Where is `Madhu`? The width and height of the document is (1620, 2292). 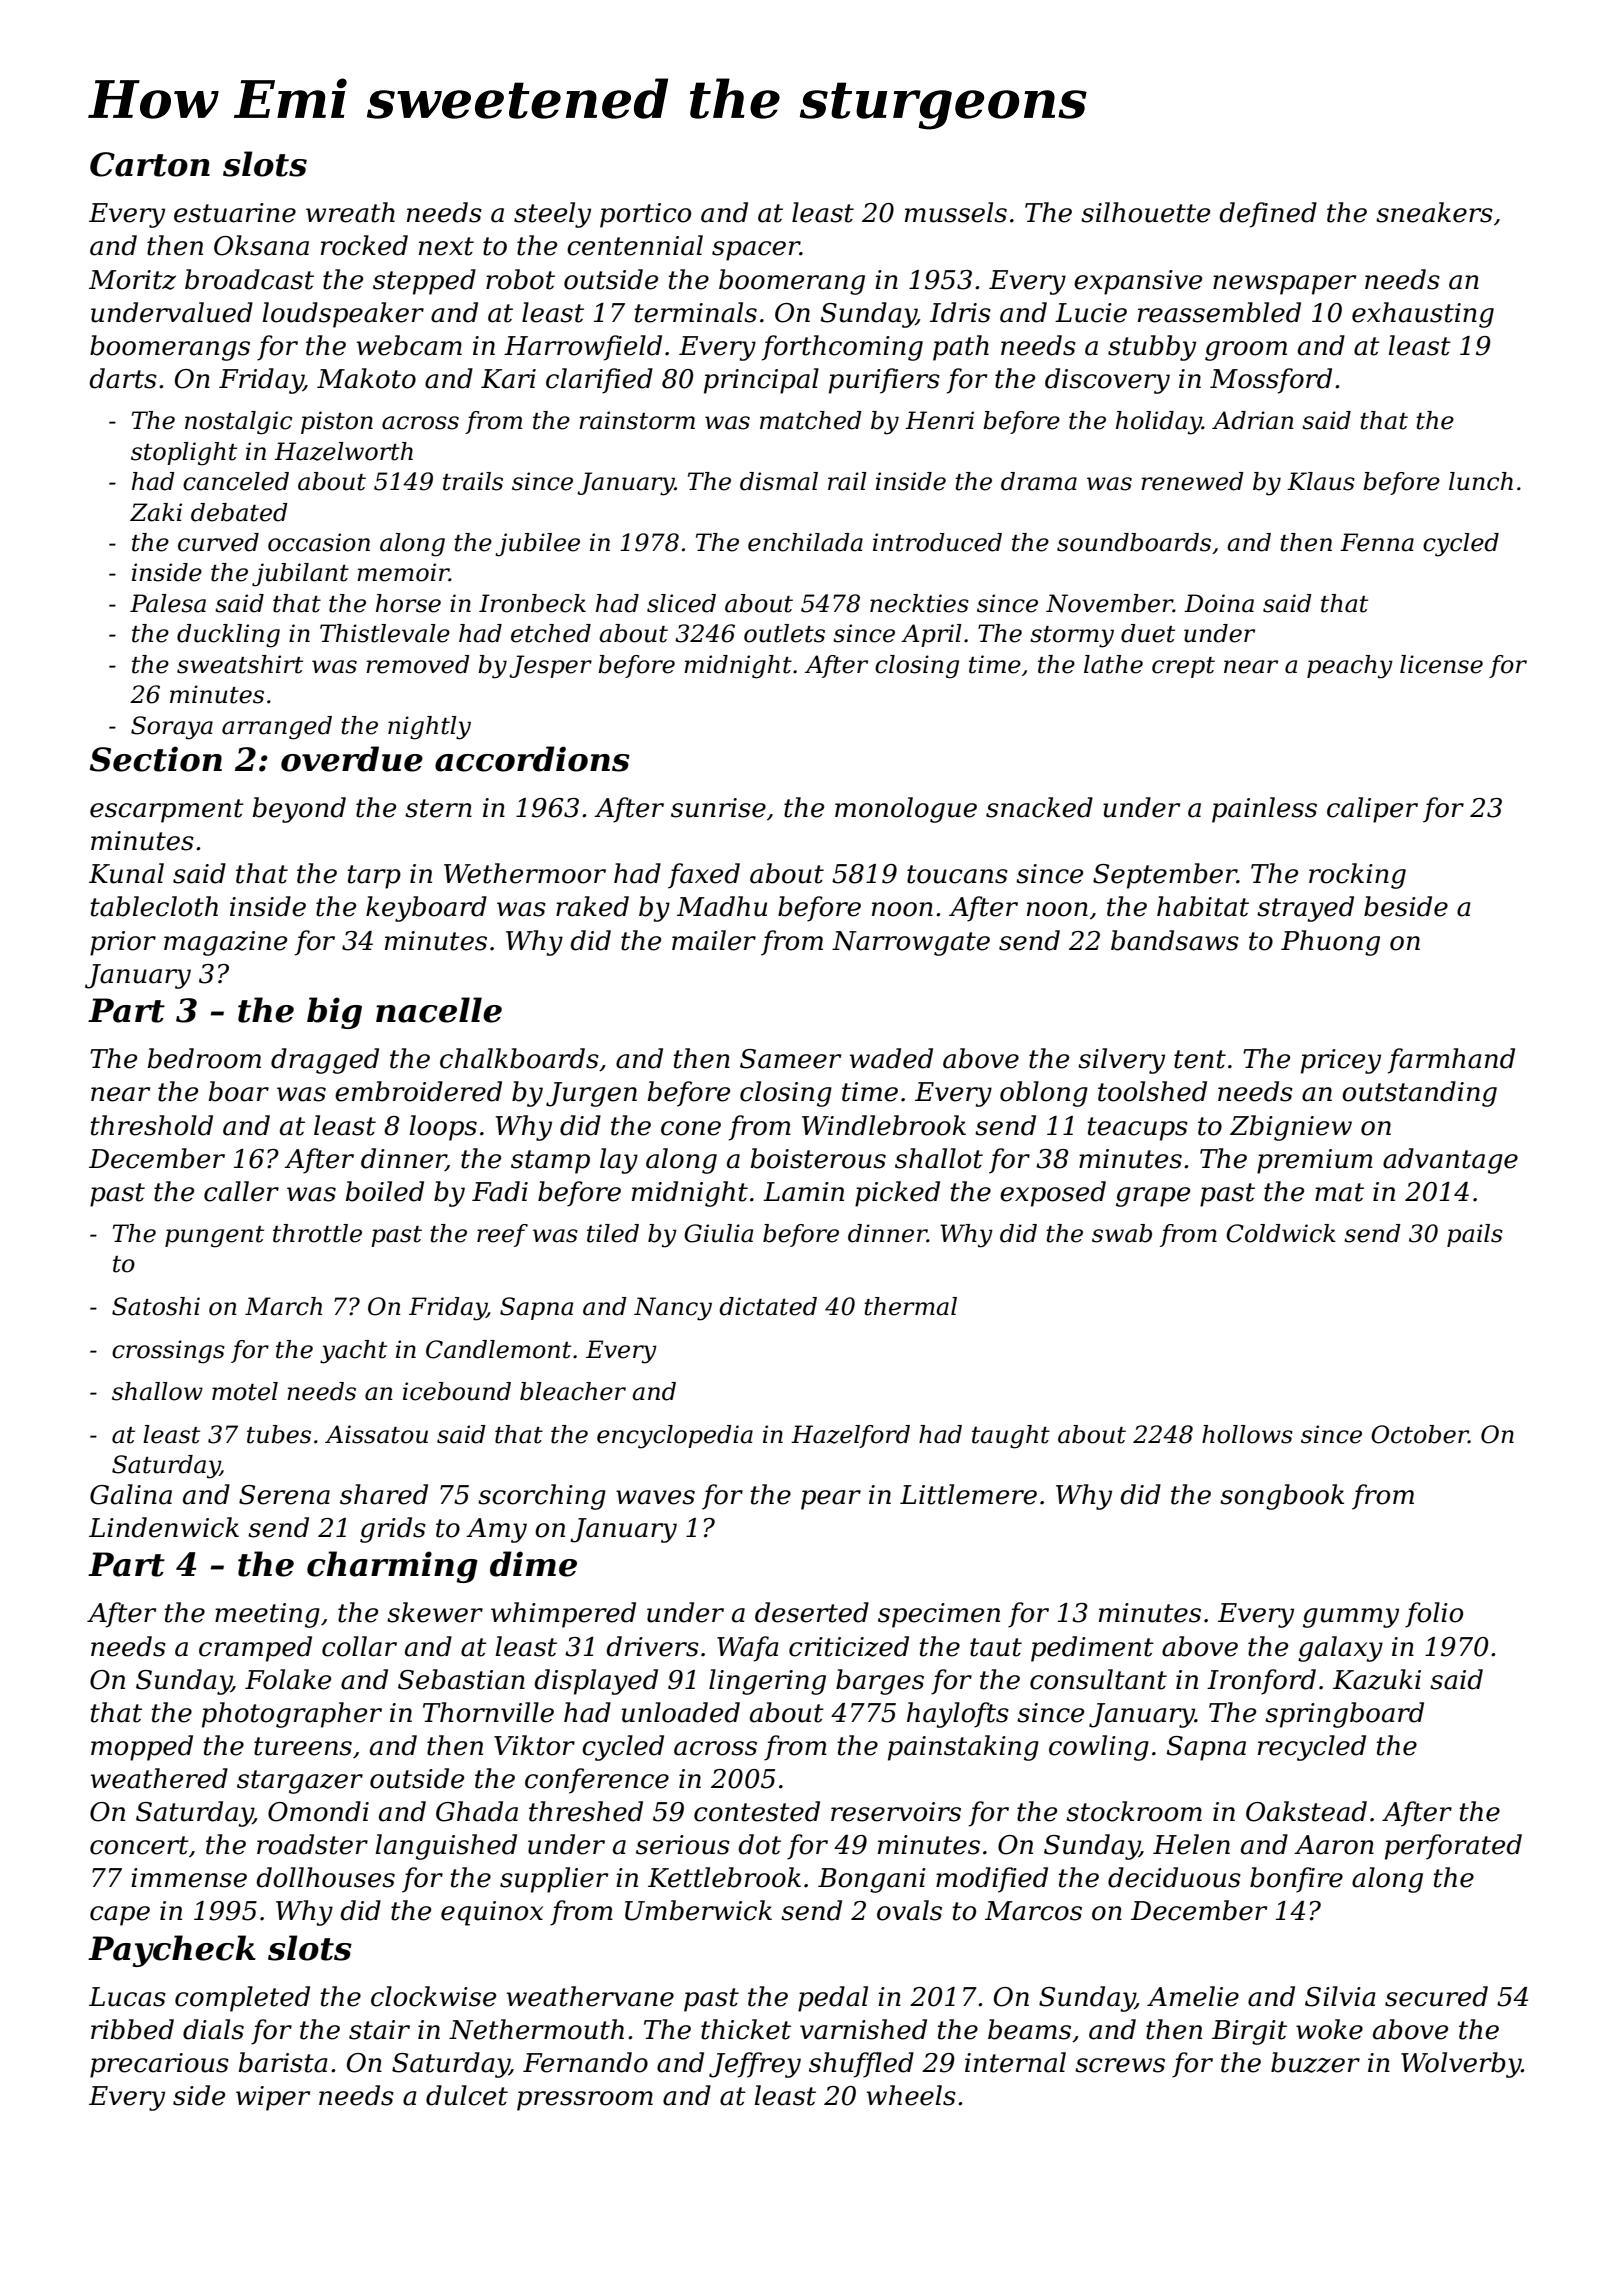
Madhu is located at coordinates (722, 906).
